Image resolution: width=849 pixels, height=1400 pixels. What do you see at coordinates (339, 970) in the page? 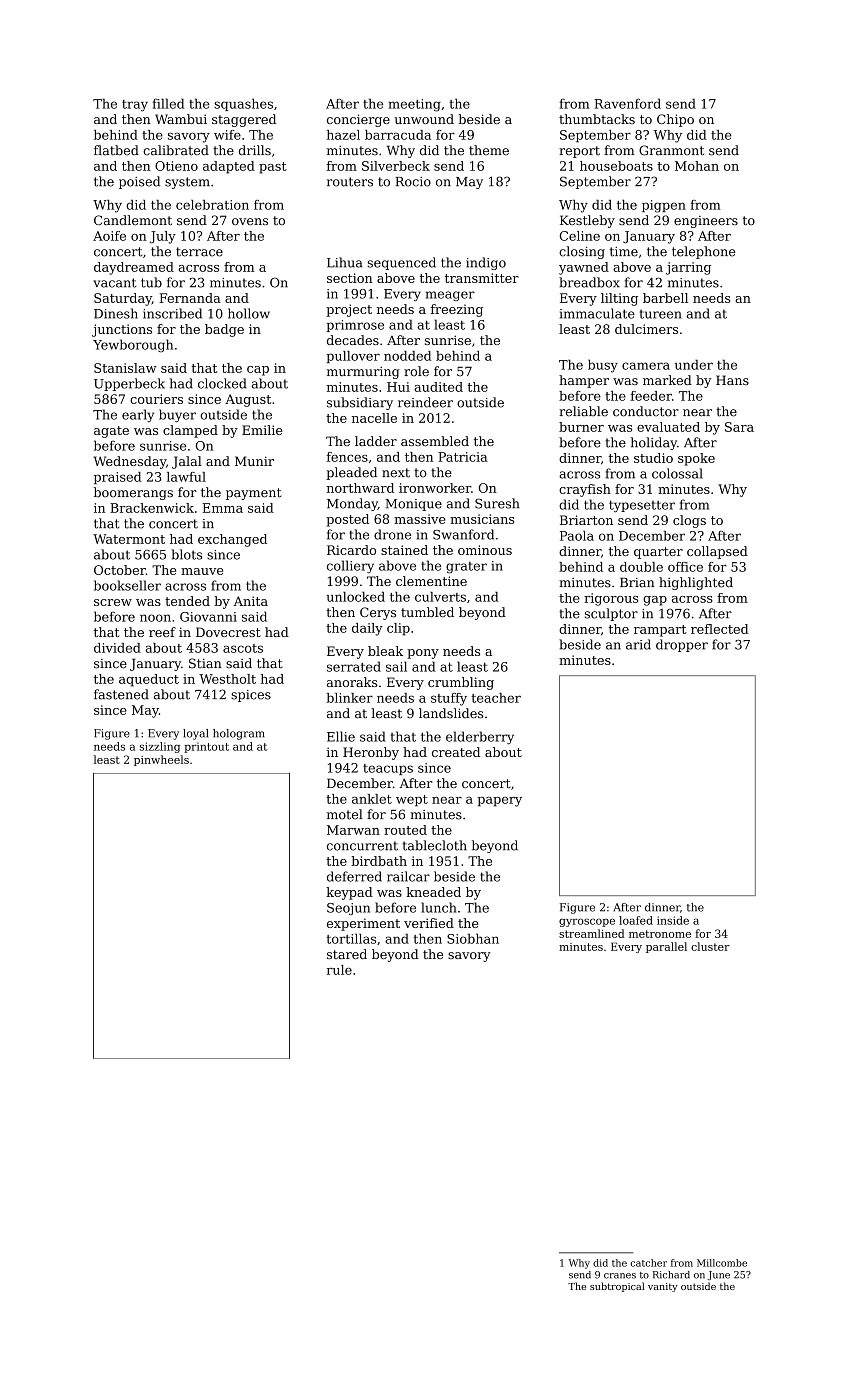
I see `rule` at bounding box center [339, 970].
